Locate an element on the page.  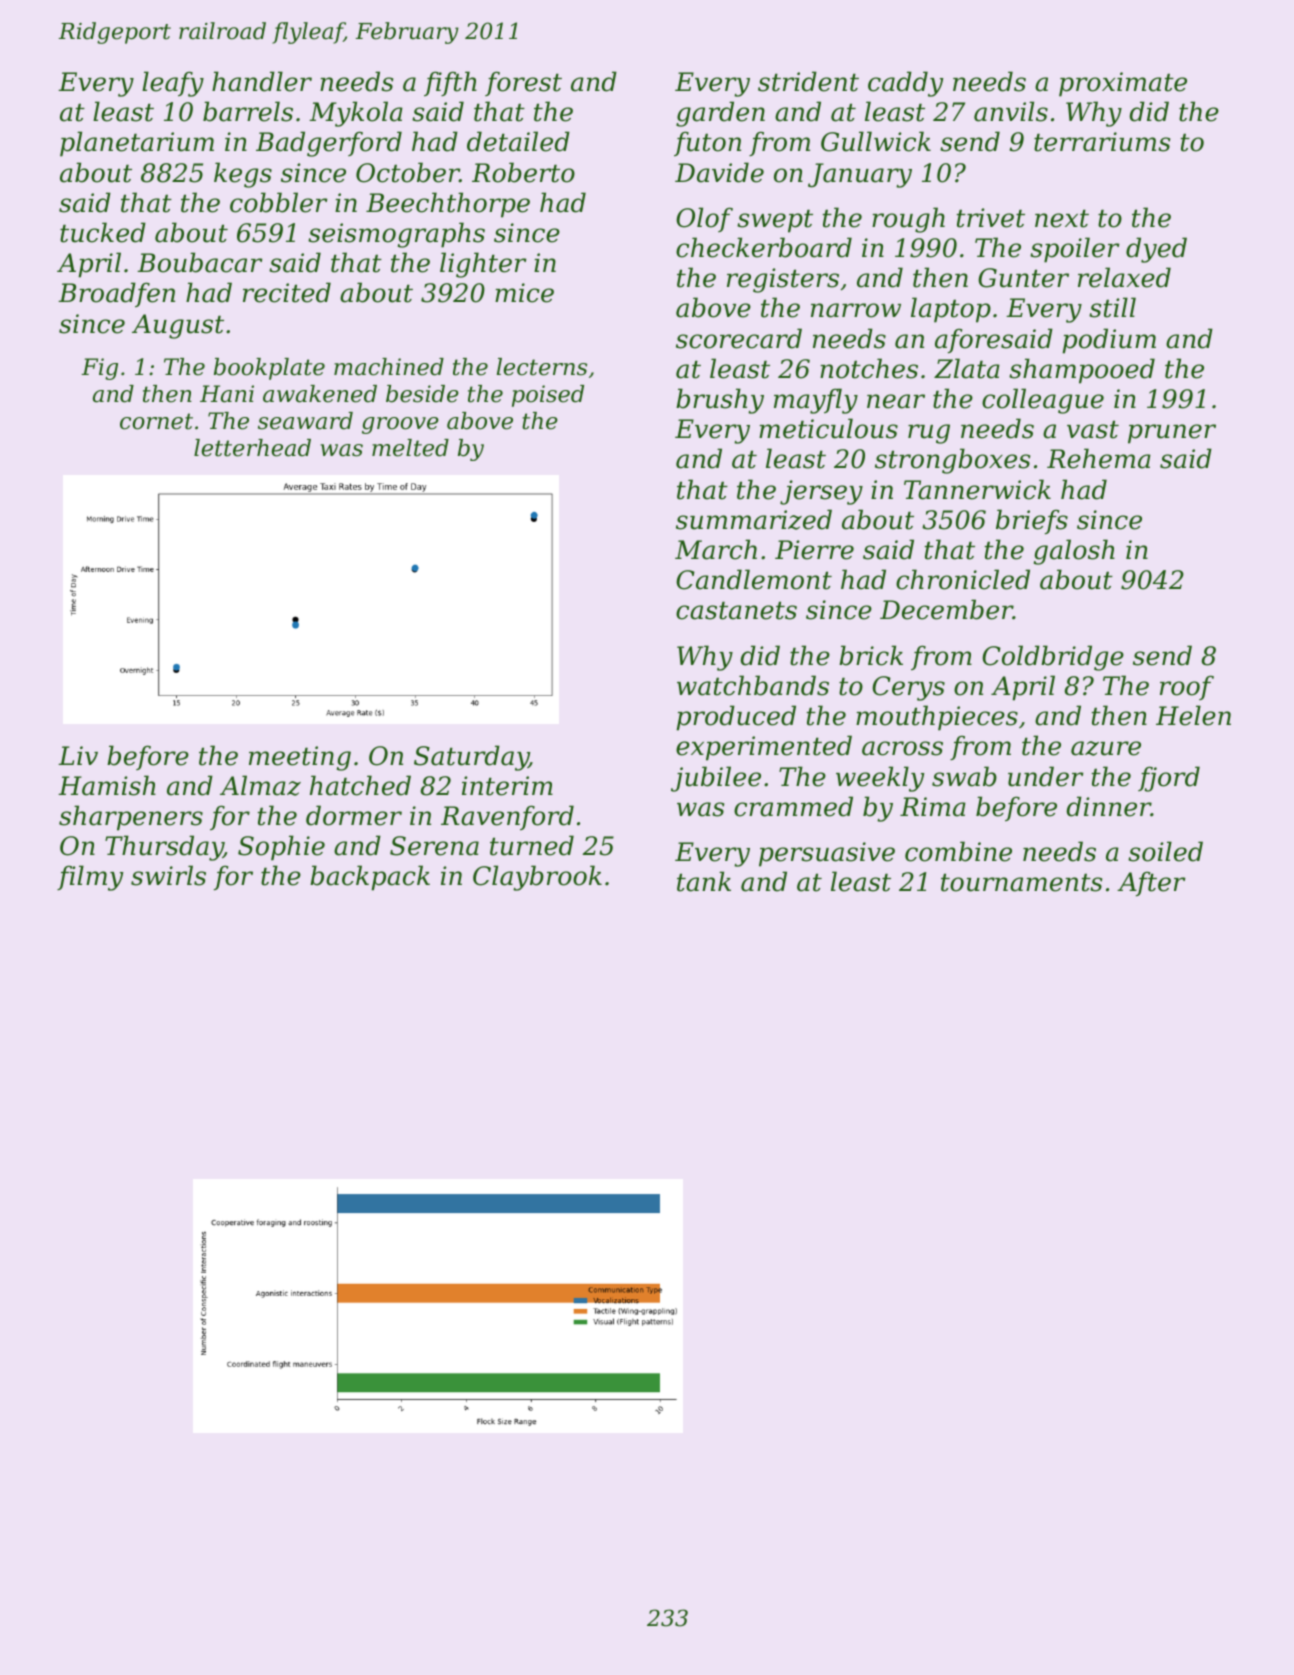
melted is located at coordinates (410, 448).
